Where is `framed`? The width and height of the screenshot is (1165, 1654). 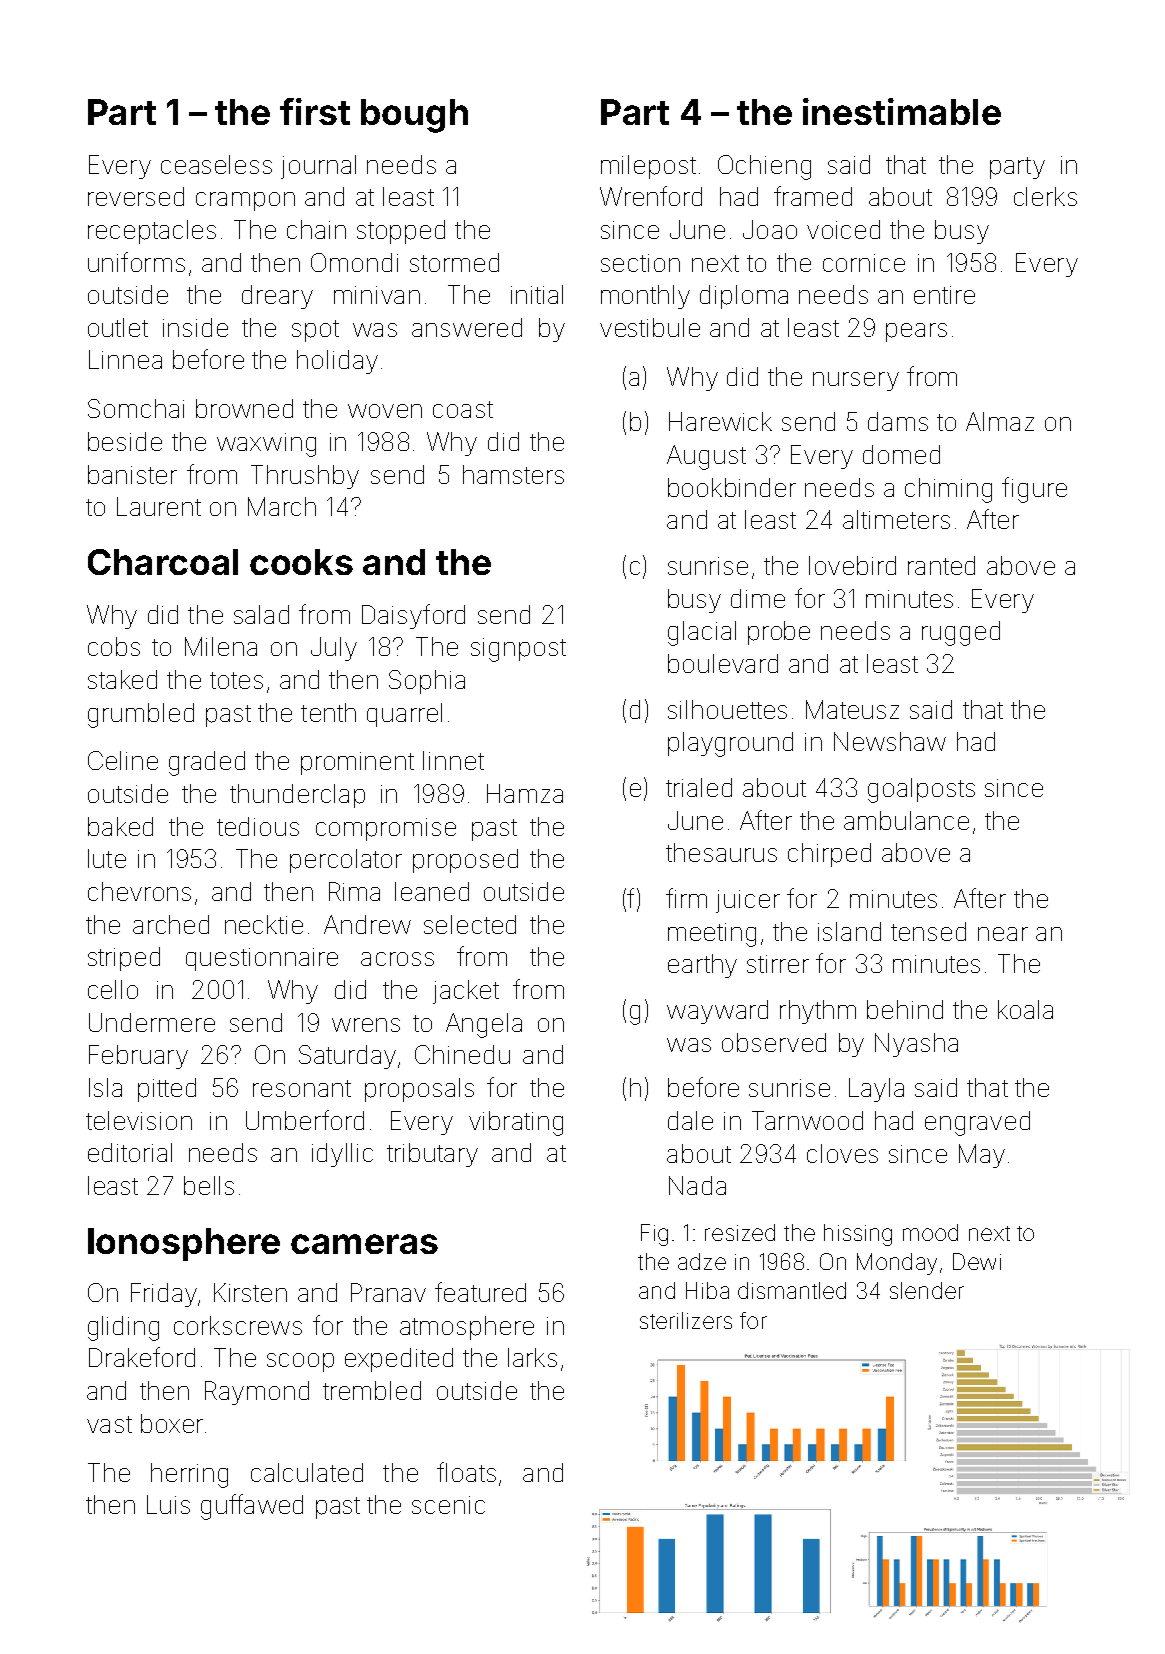
framed is located at coordinates (813, 196).
